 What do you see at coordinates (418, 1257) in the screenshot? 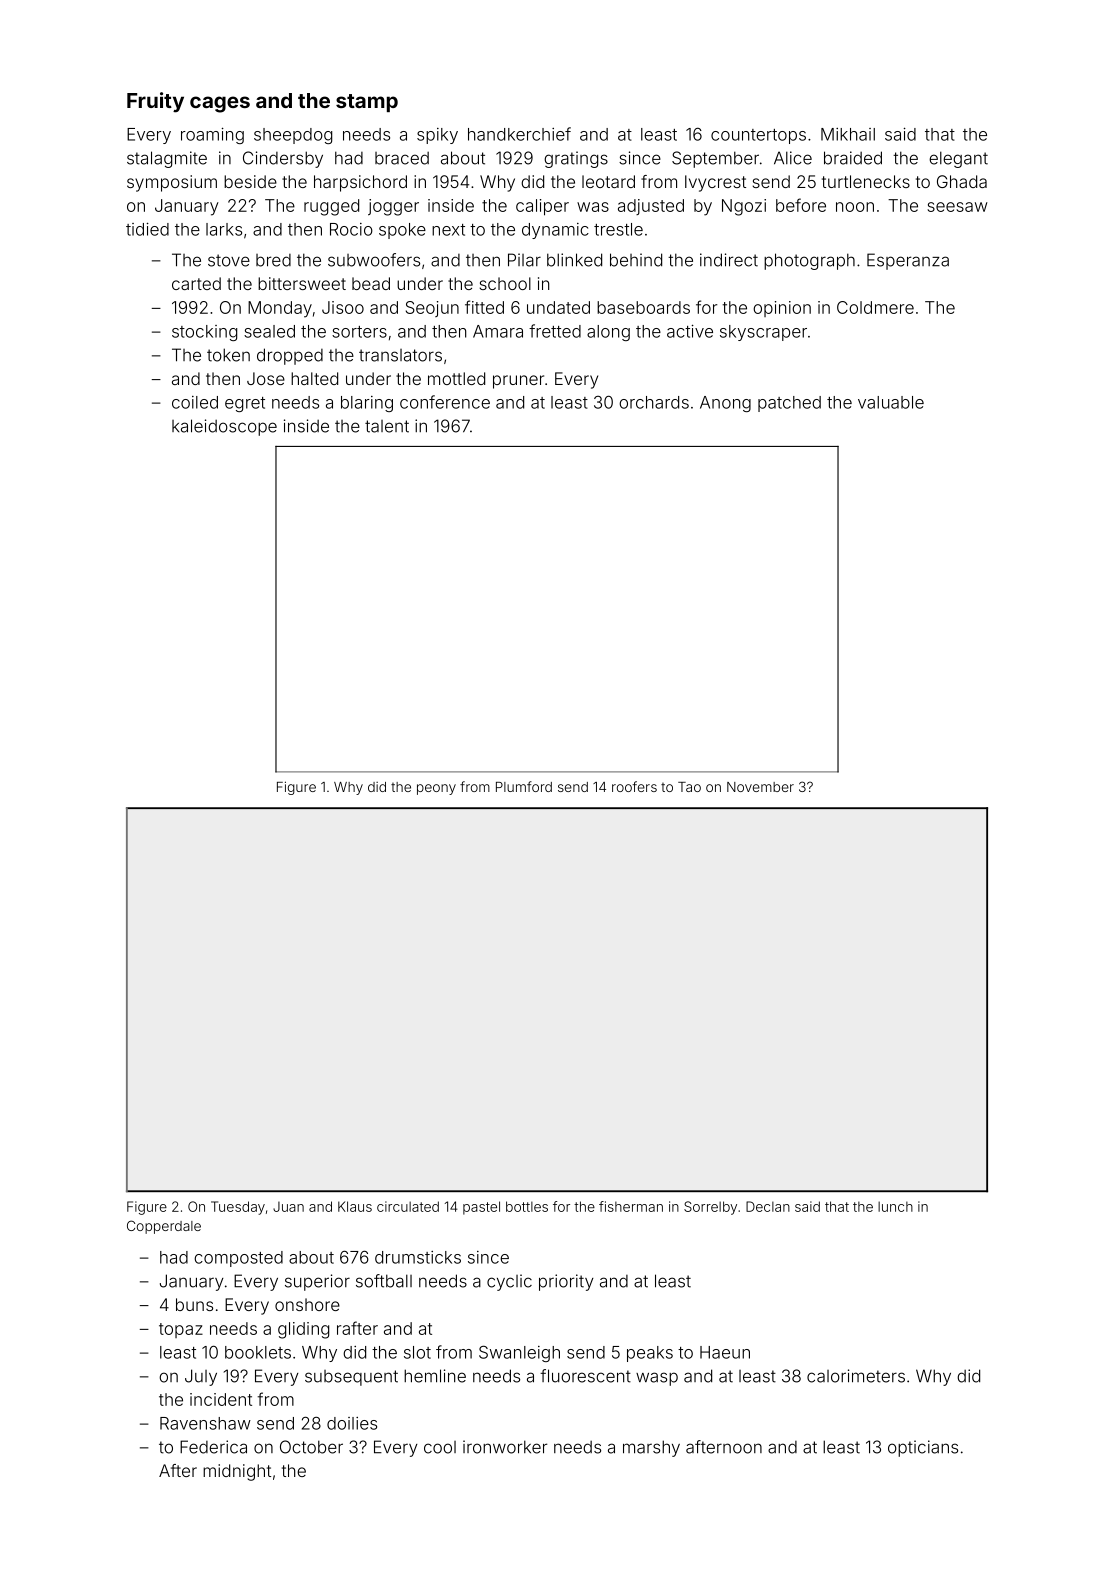
I see `drumsticks` at bounding box center [418, 1257].
